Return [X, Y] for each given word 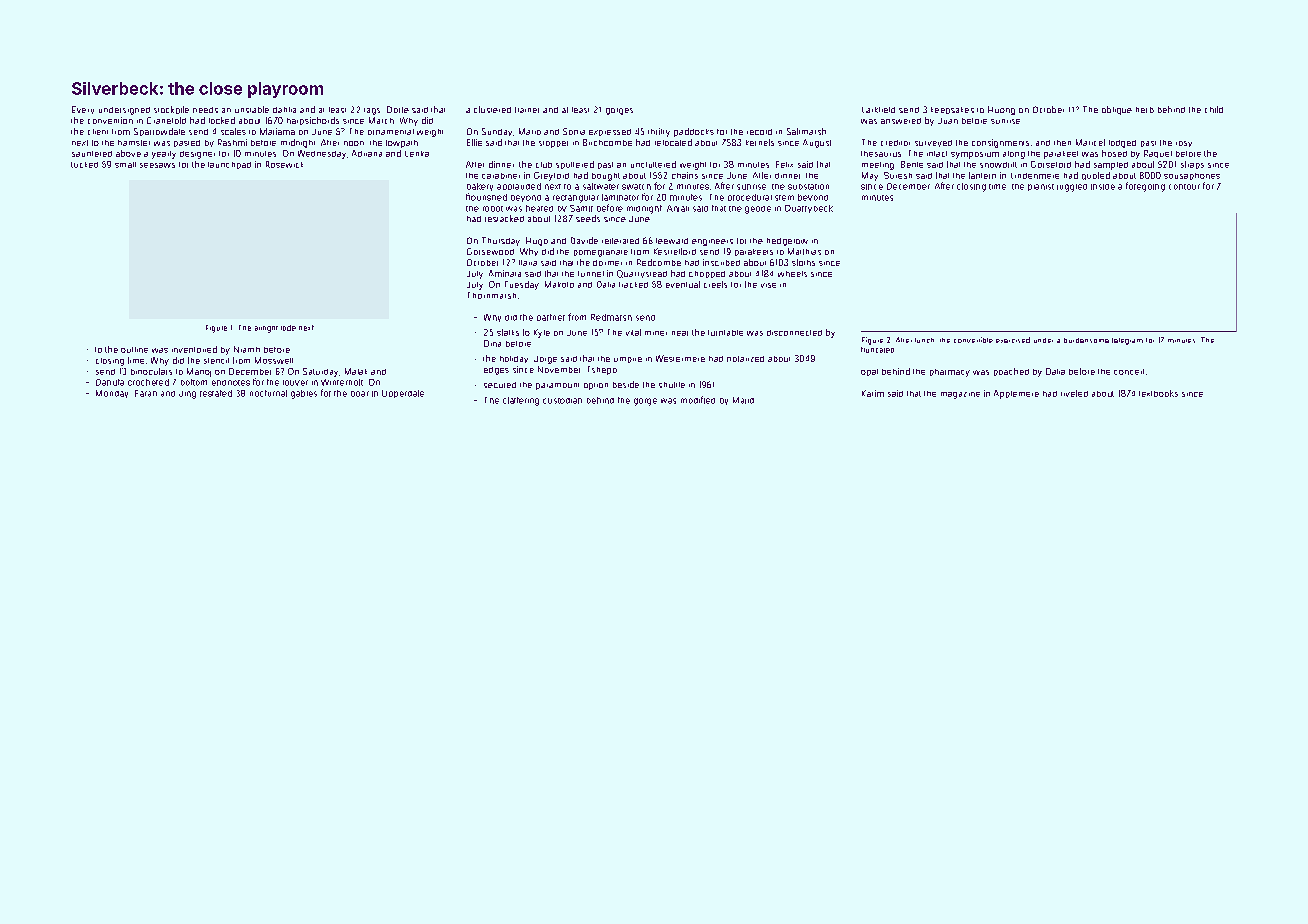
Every [83, 110]
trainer [527, 110]
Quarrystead [642, 274]
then [1062, 143]
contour [1184, 187]
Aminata [505, 273]
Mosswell [274, 360]
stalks [508, 332]
